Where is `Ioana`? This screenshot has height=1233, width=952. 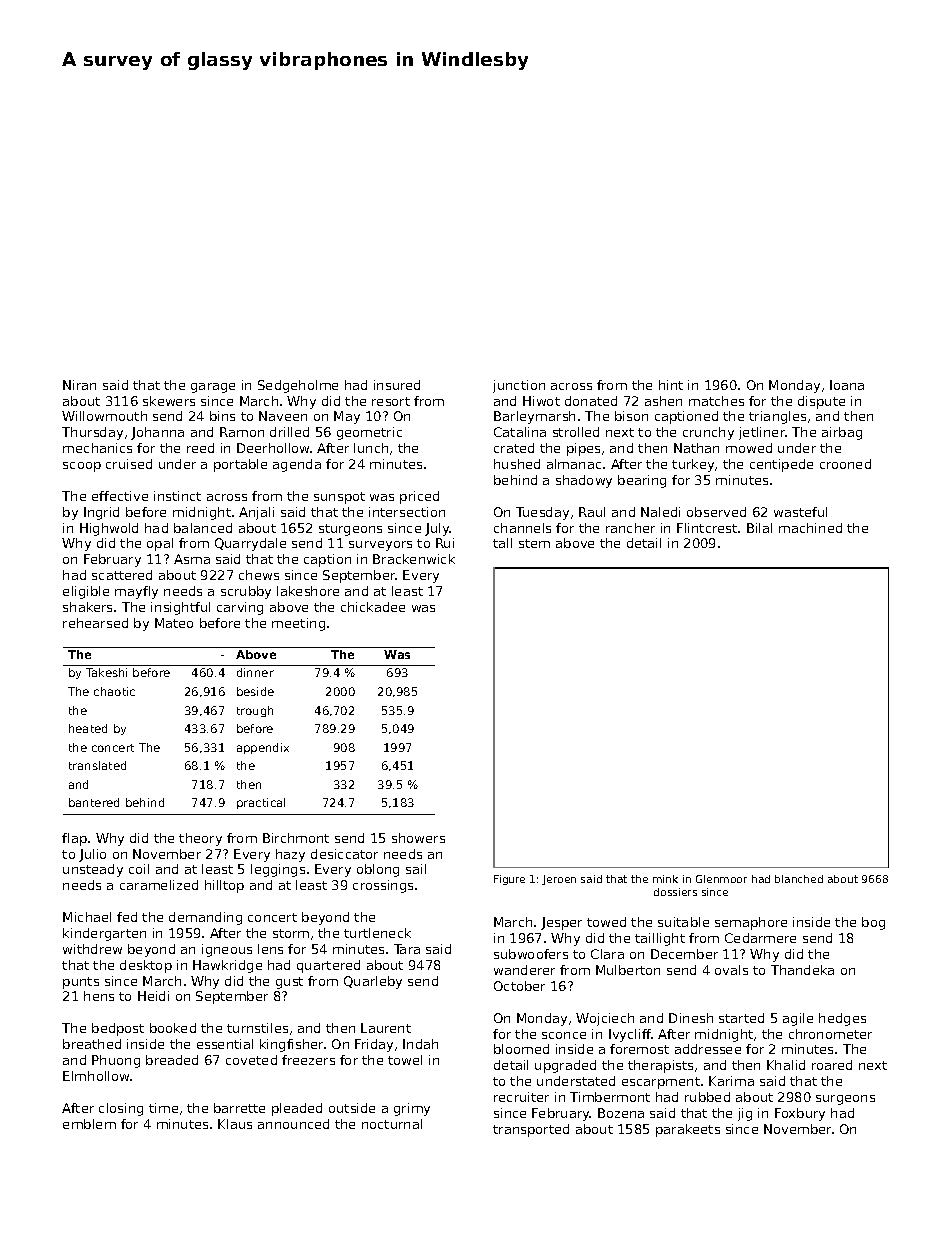 Ioana is located at coordinates (847, 385).
